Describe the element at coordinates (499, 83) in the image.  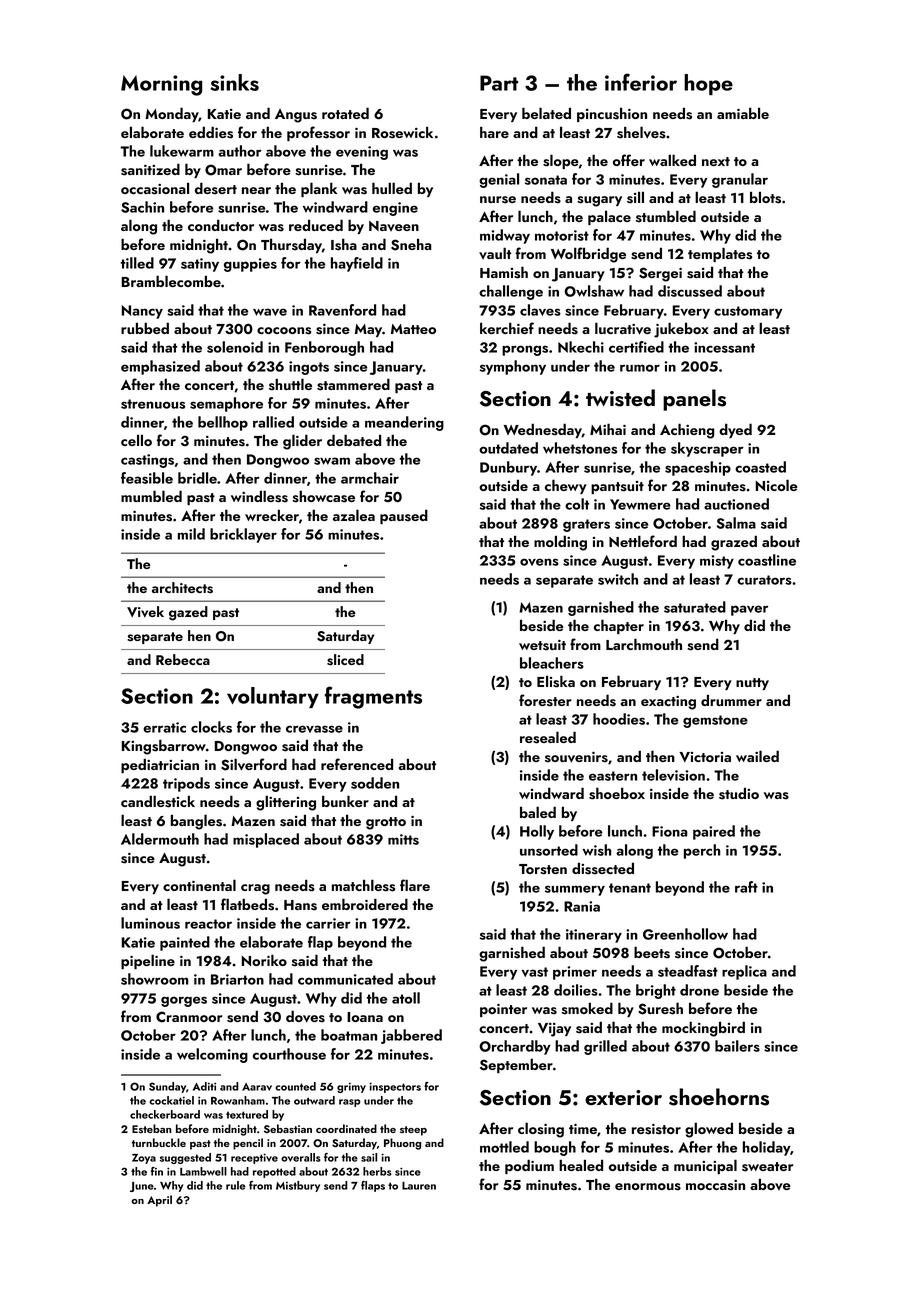
I see `Part` at that location.
